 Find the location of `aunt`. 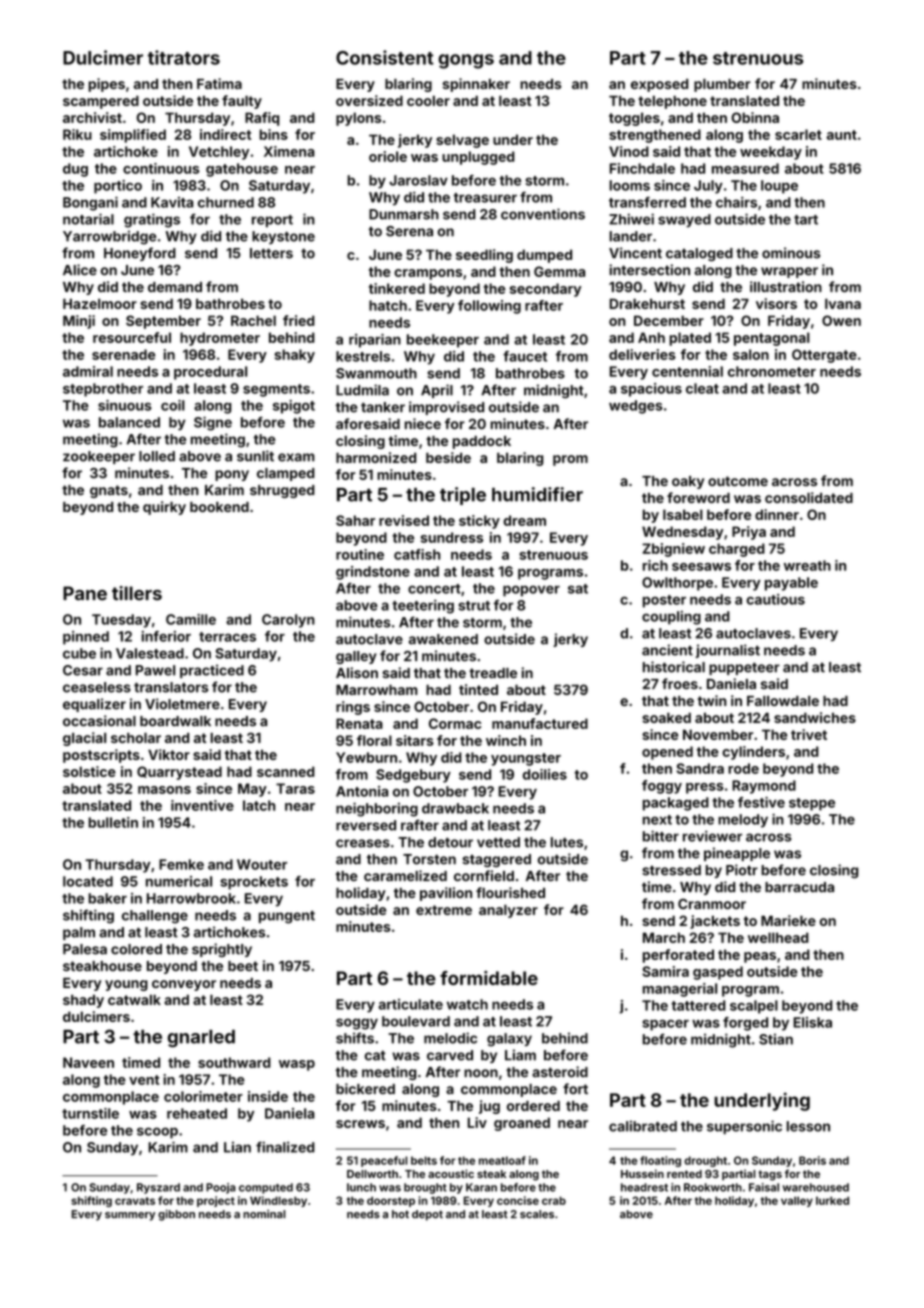

aunt is located at coordinates (842, 135).
